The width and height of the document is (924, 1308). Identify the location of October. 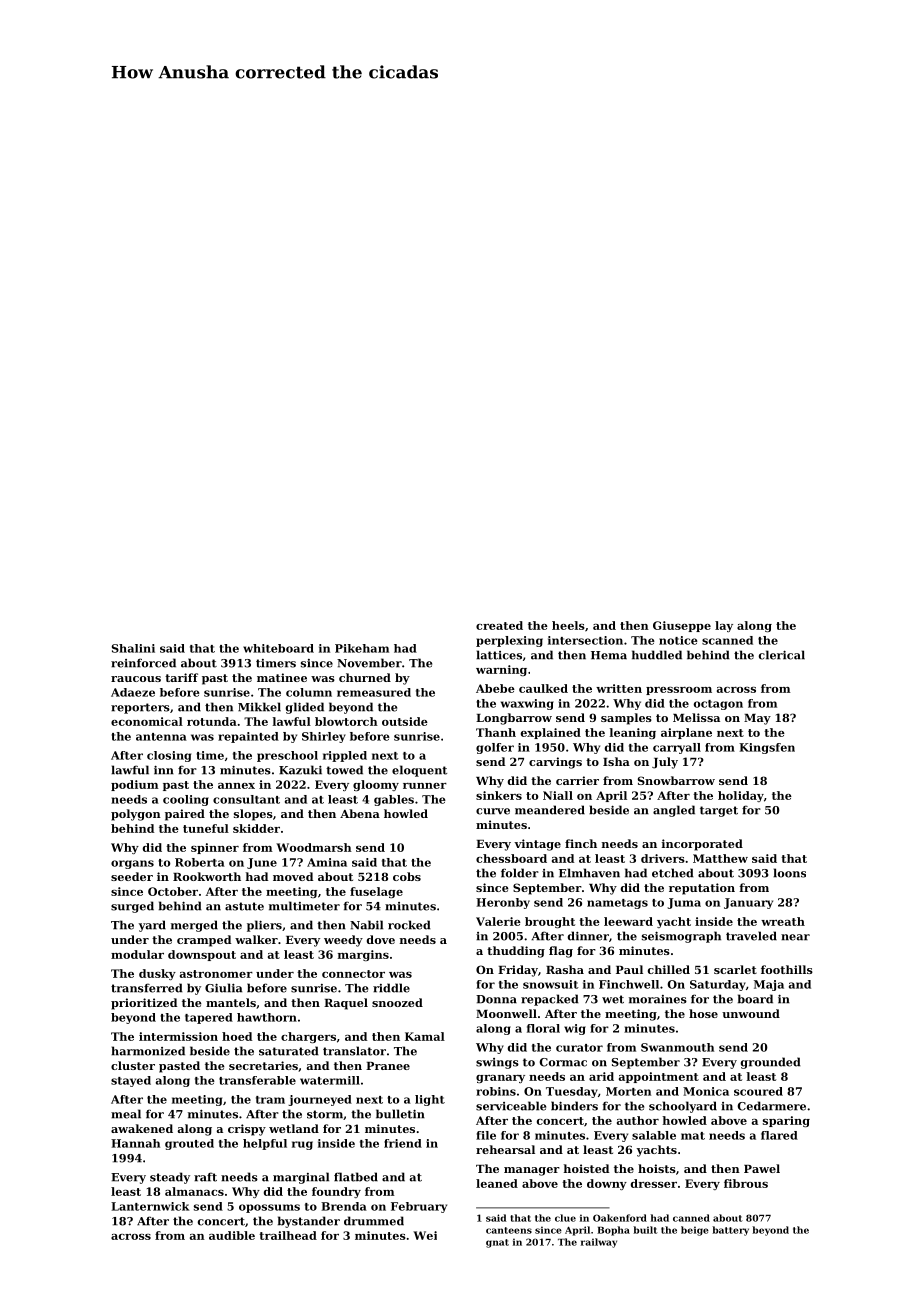
(173, 891).
